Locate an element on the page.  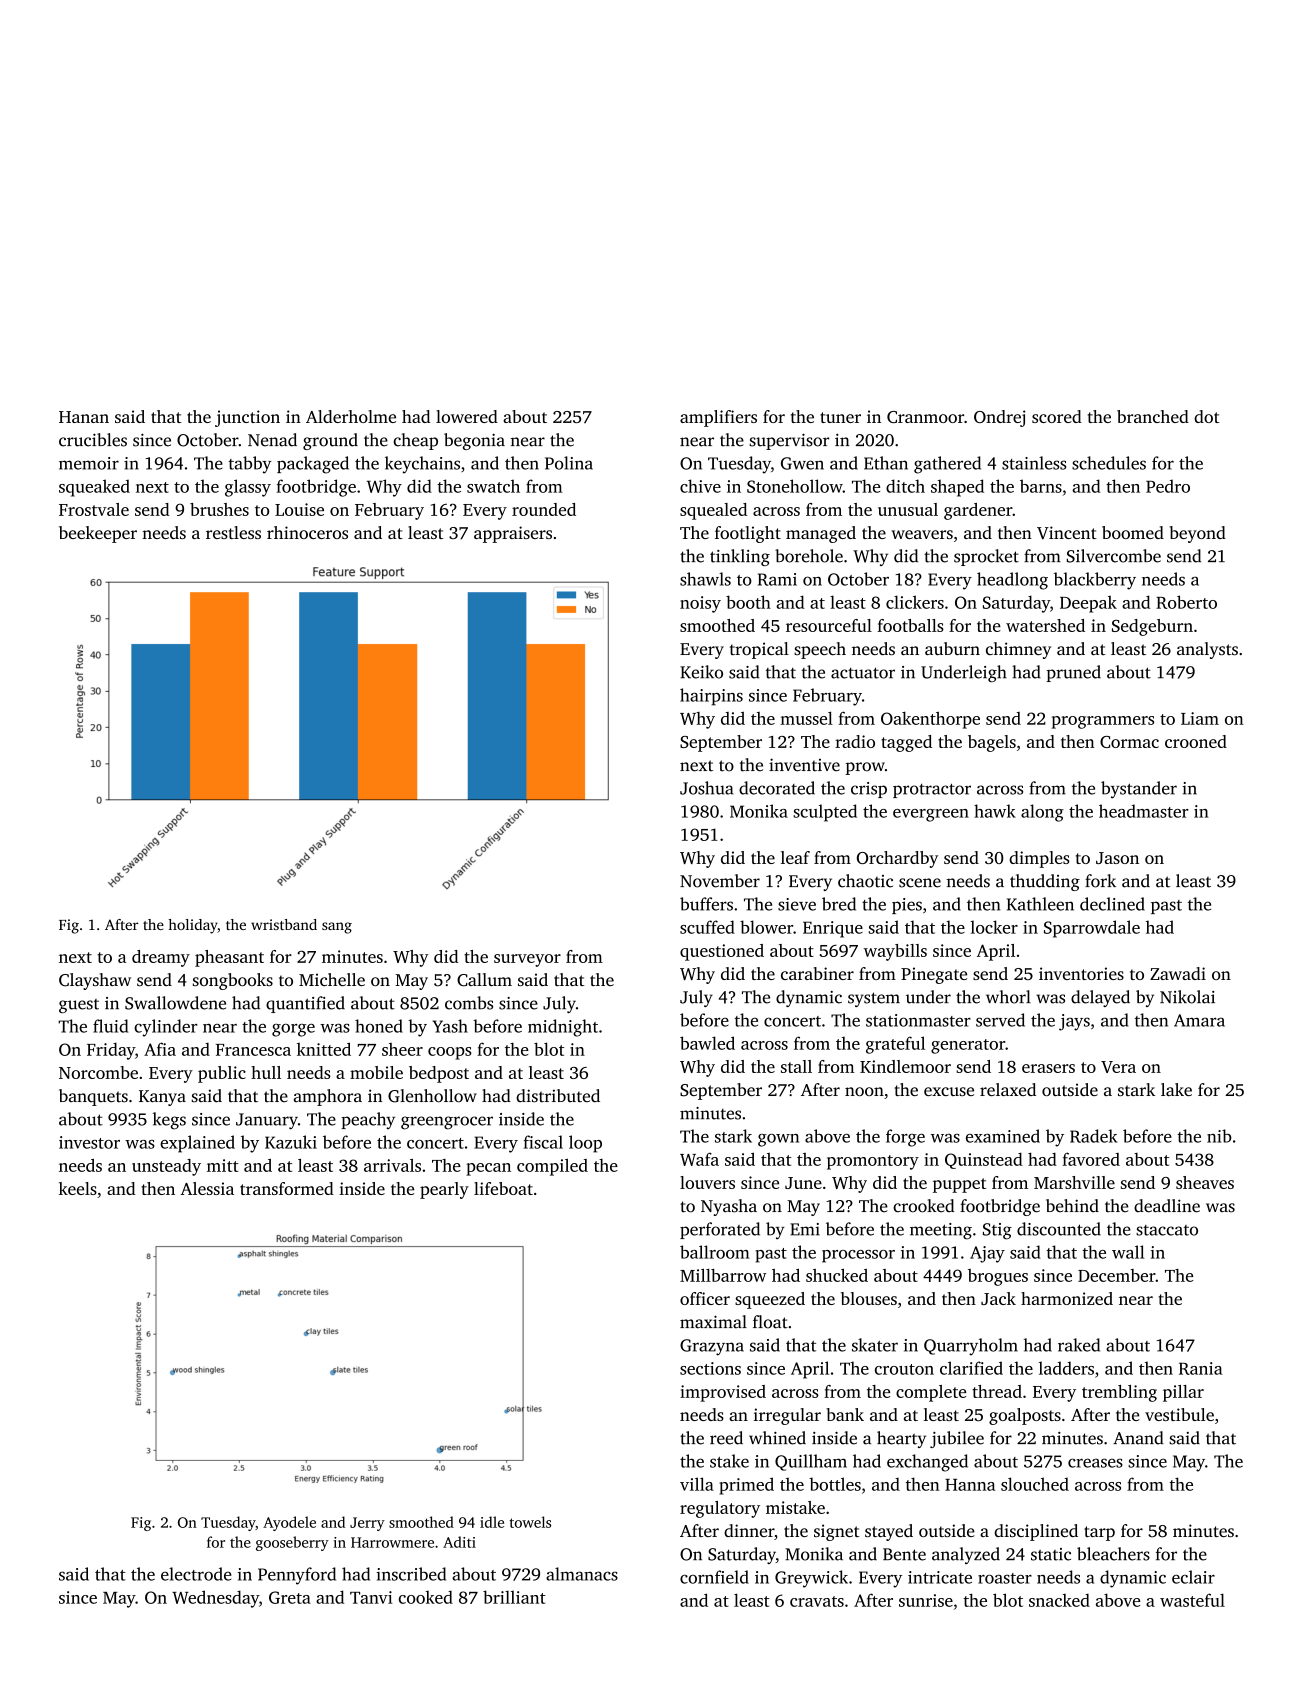
bawled is located at coordinates (707, 1043).
